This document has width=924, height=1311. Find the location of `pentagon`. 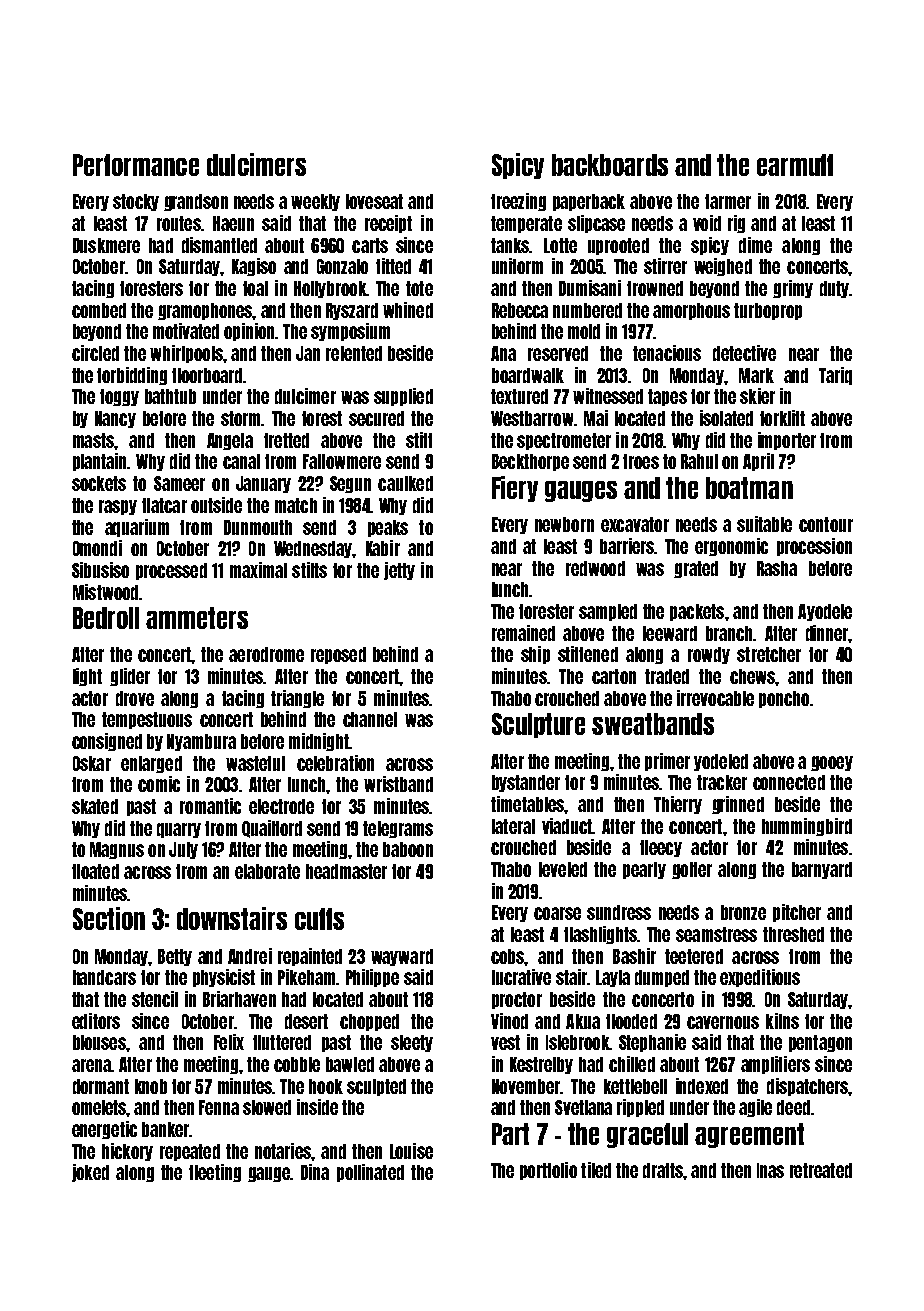

pentagon is located at coordinates (820, 1043).
